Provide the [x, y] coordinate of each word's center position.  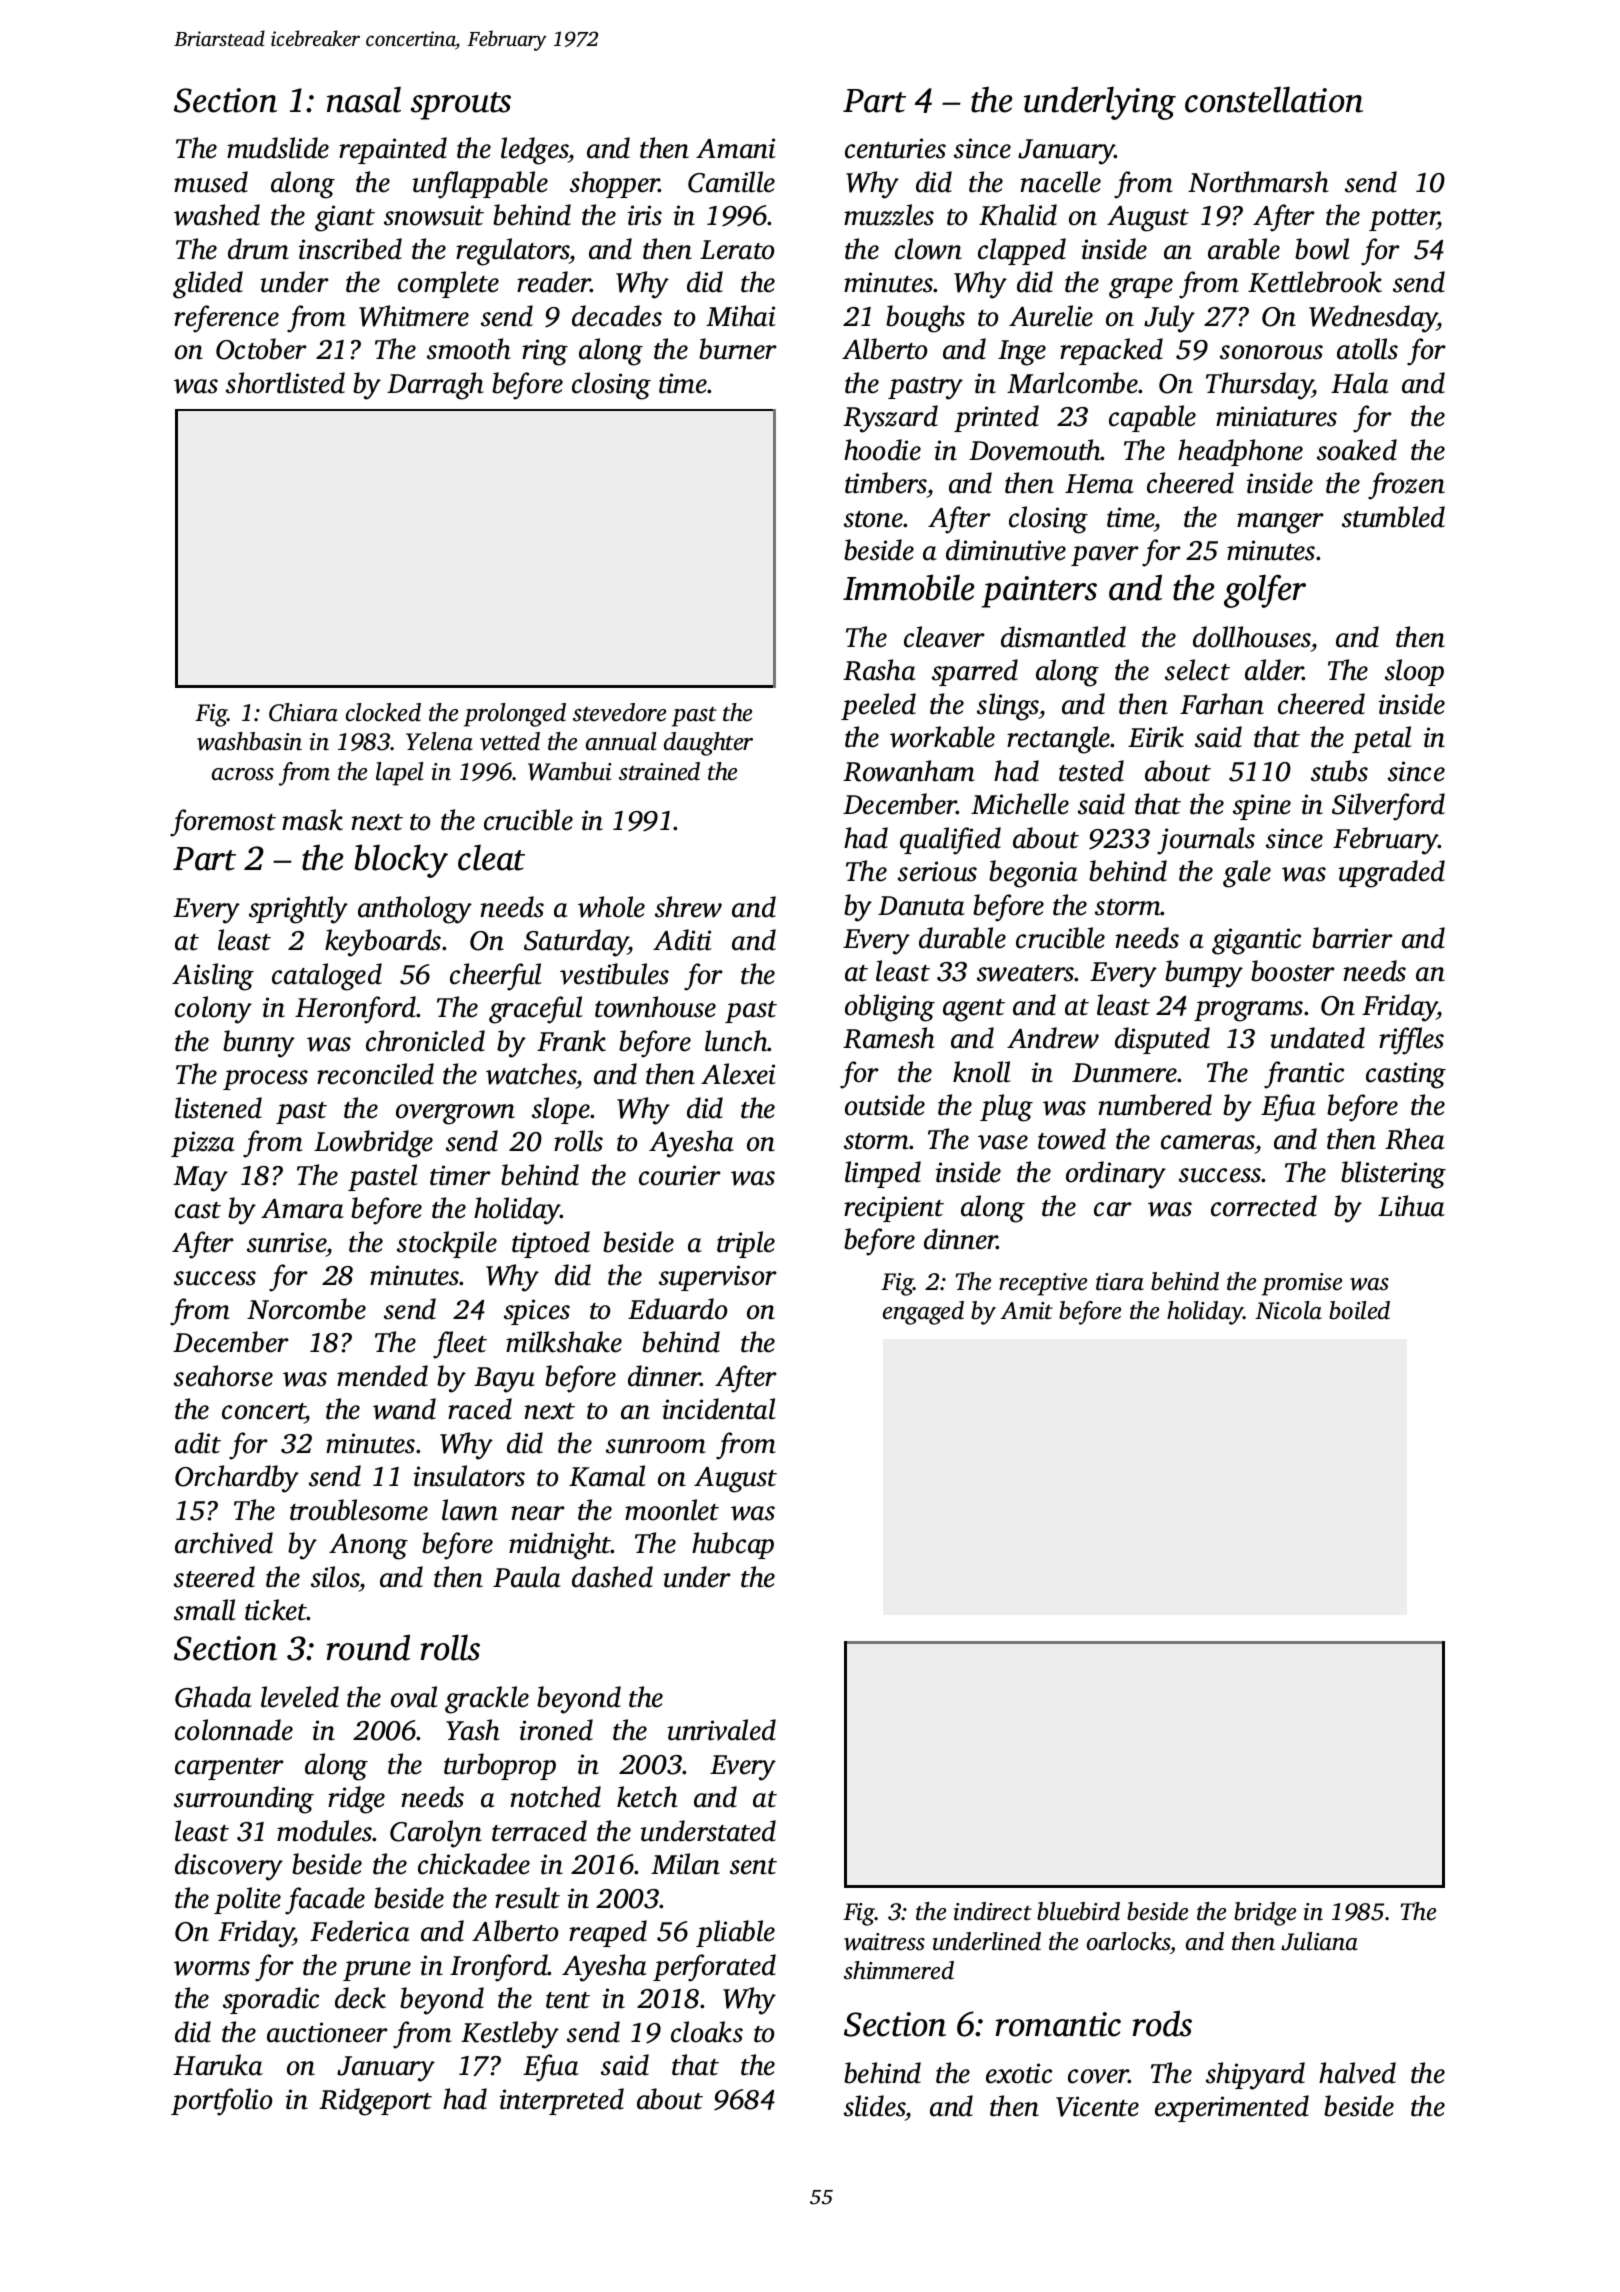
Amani [736, 148]
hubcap [733, 1545]
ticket [276, 1610]
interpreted [562, 2101]
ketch [647, 1797]
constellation [1274, 99]
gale [1247, 874]
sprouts [461, 106]
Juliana [1319, 1941]
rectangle [1059, 740]
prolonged [515, 715]
